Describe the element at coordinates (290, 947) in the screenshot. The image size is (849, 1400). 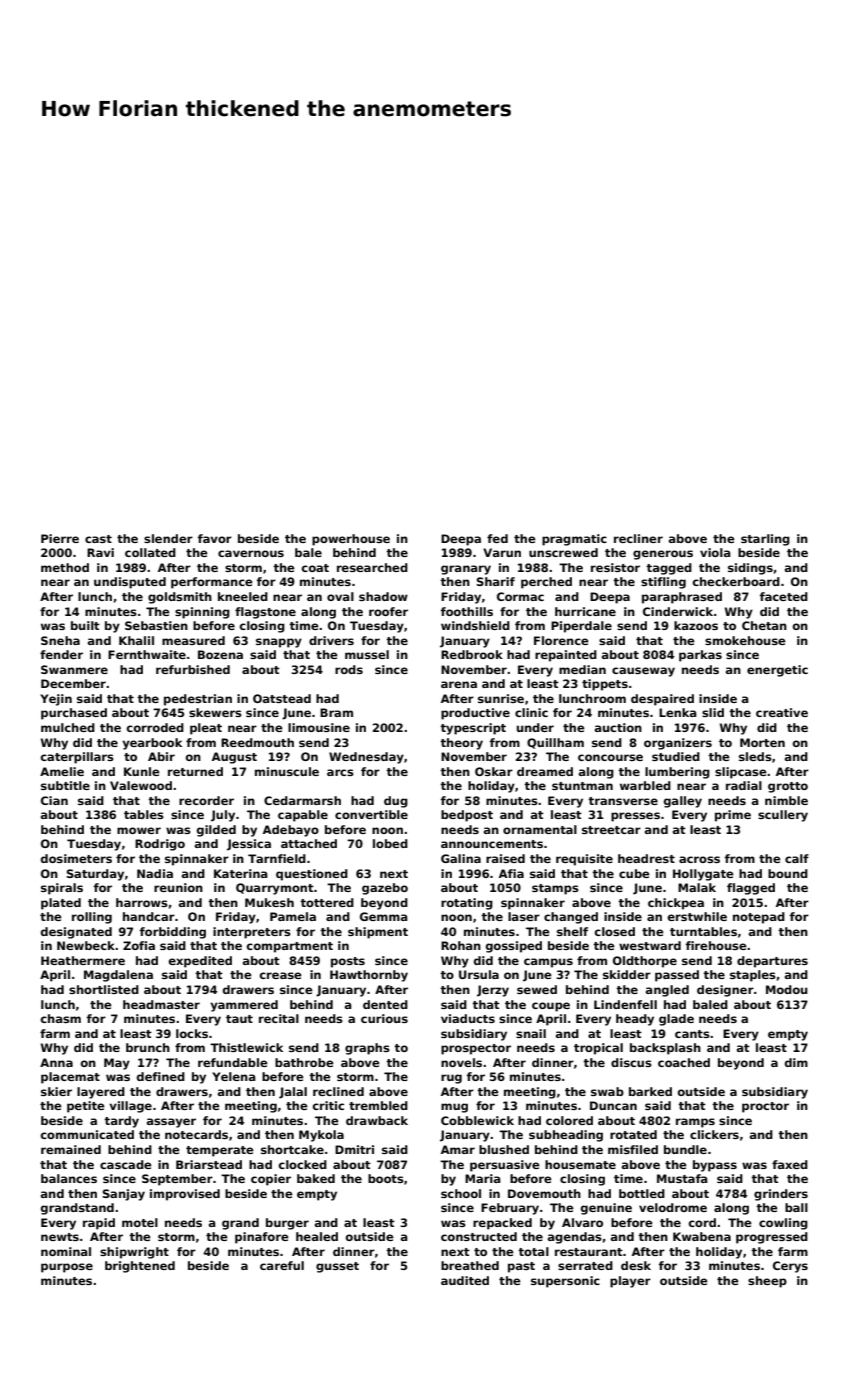
I see `compartment` at that location.
